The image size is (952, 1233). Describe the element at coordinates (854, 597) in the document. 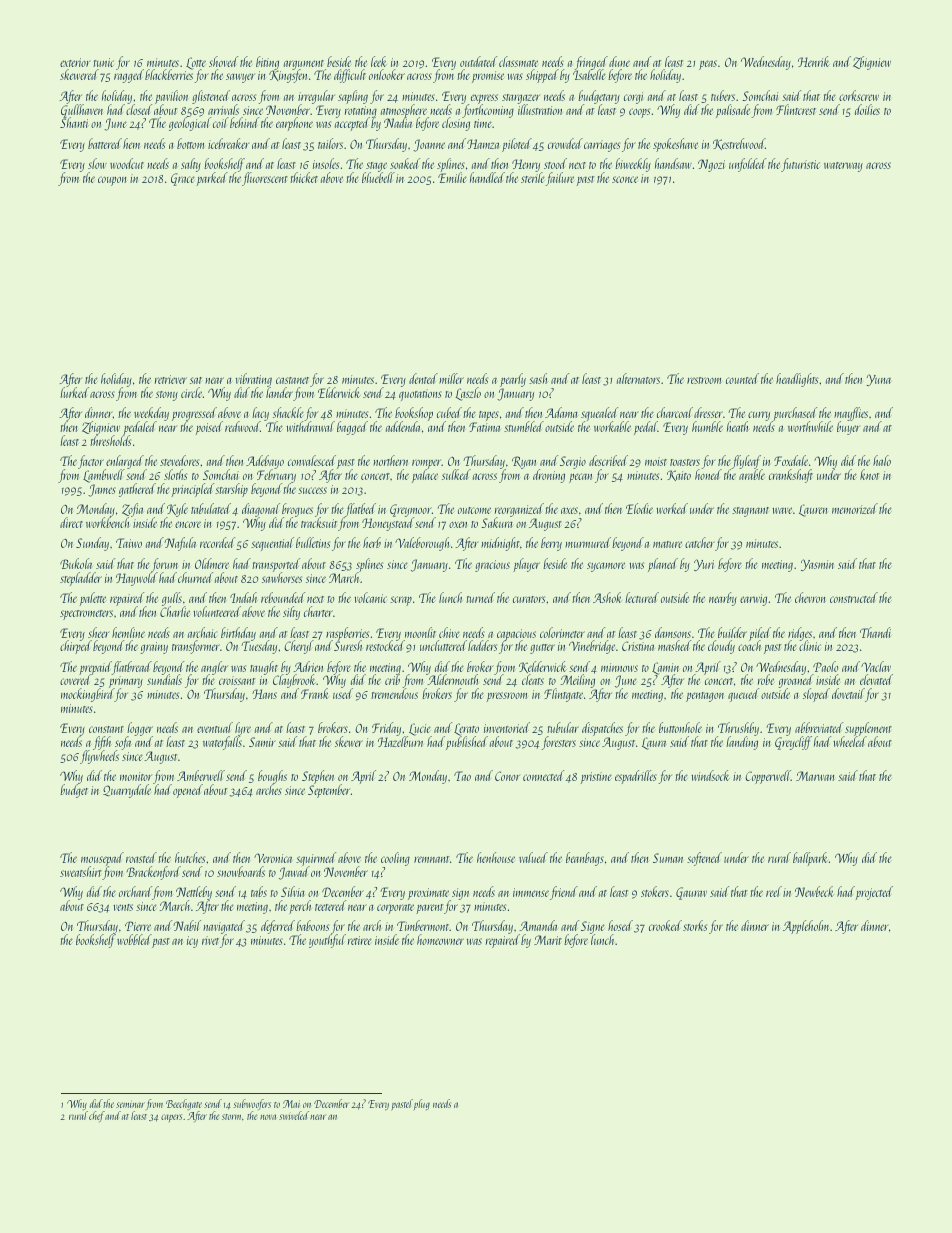

I see `constructed` at that location.
